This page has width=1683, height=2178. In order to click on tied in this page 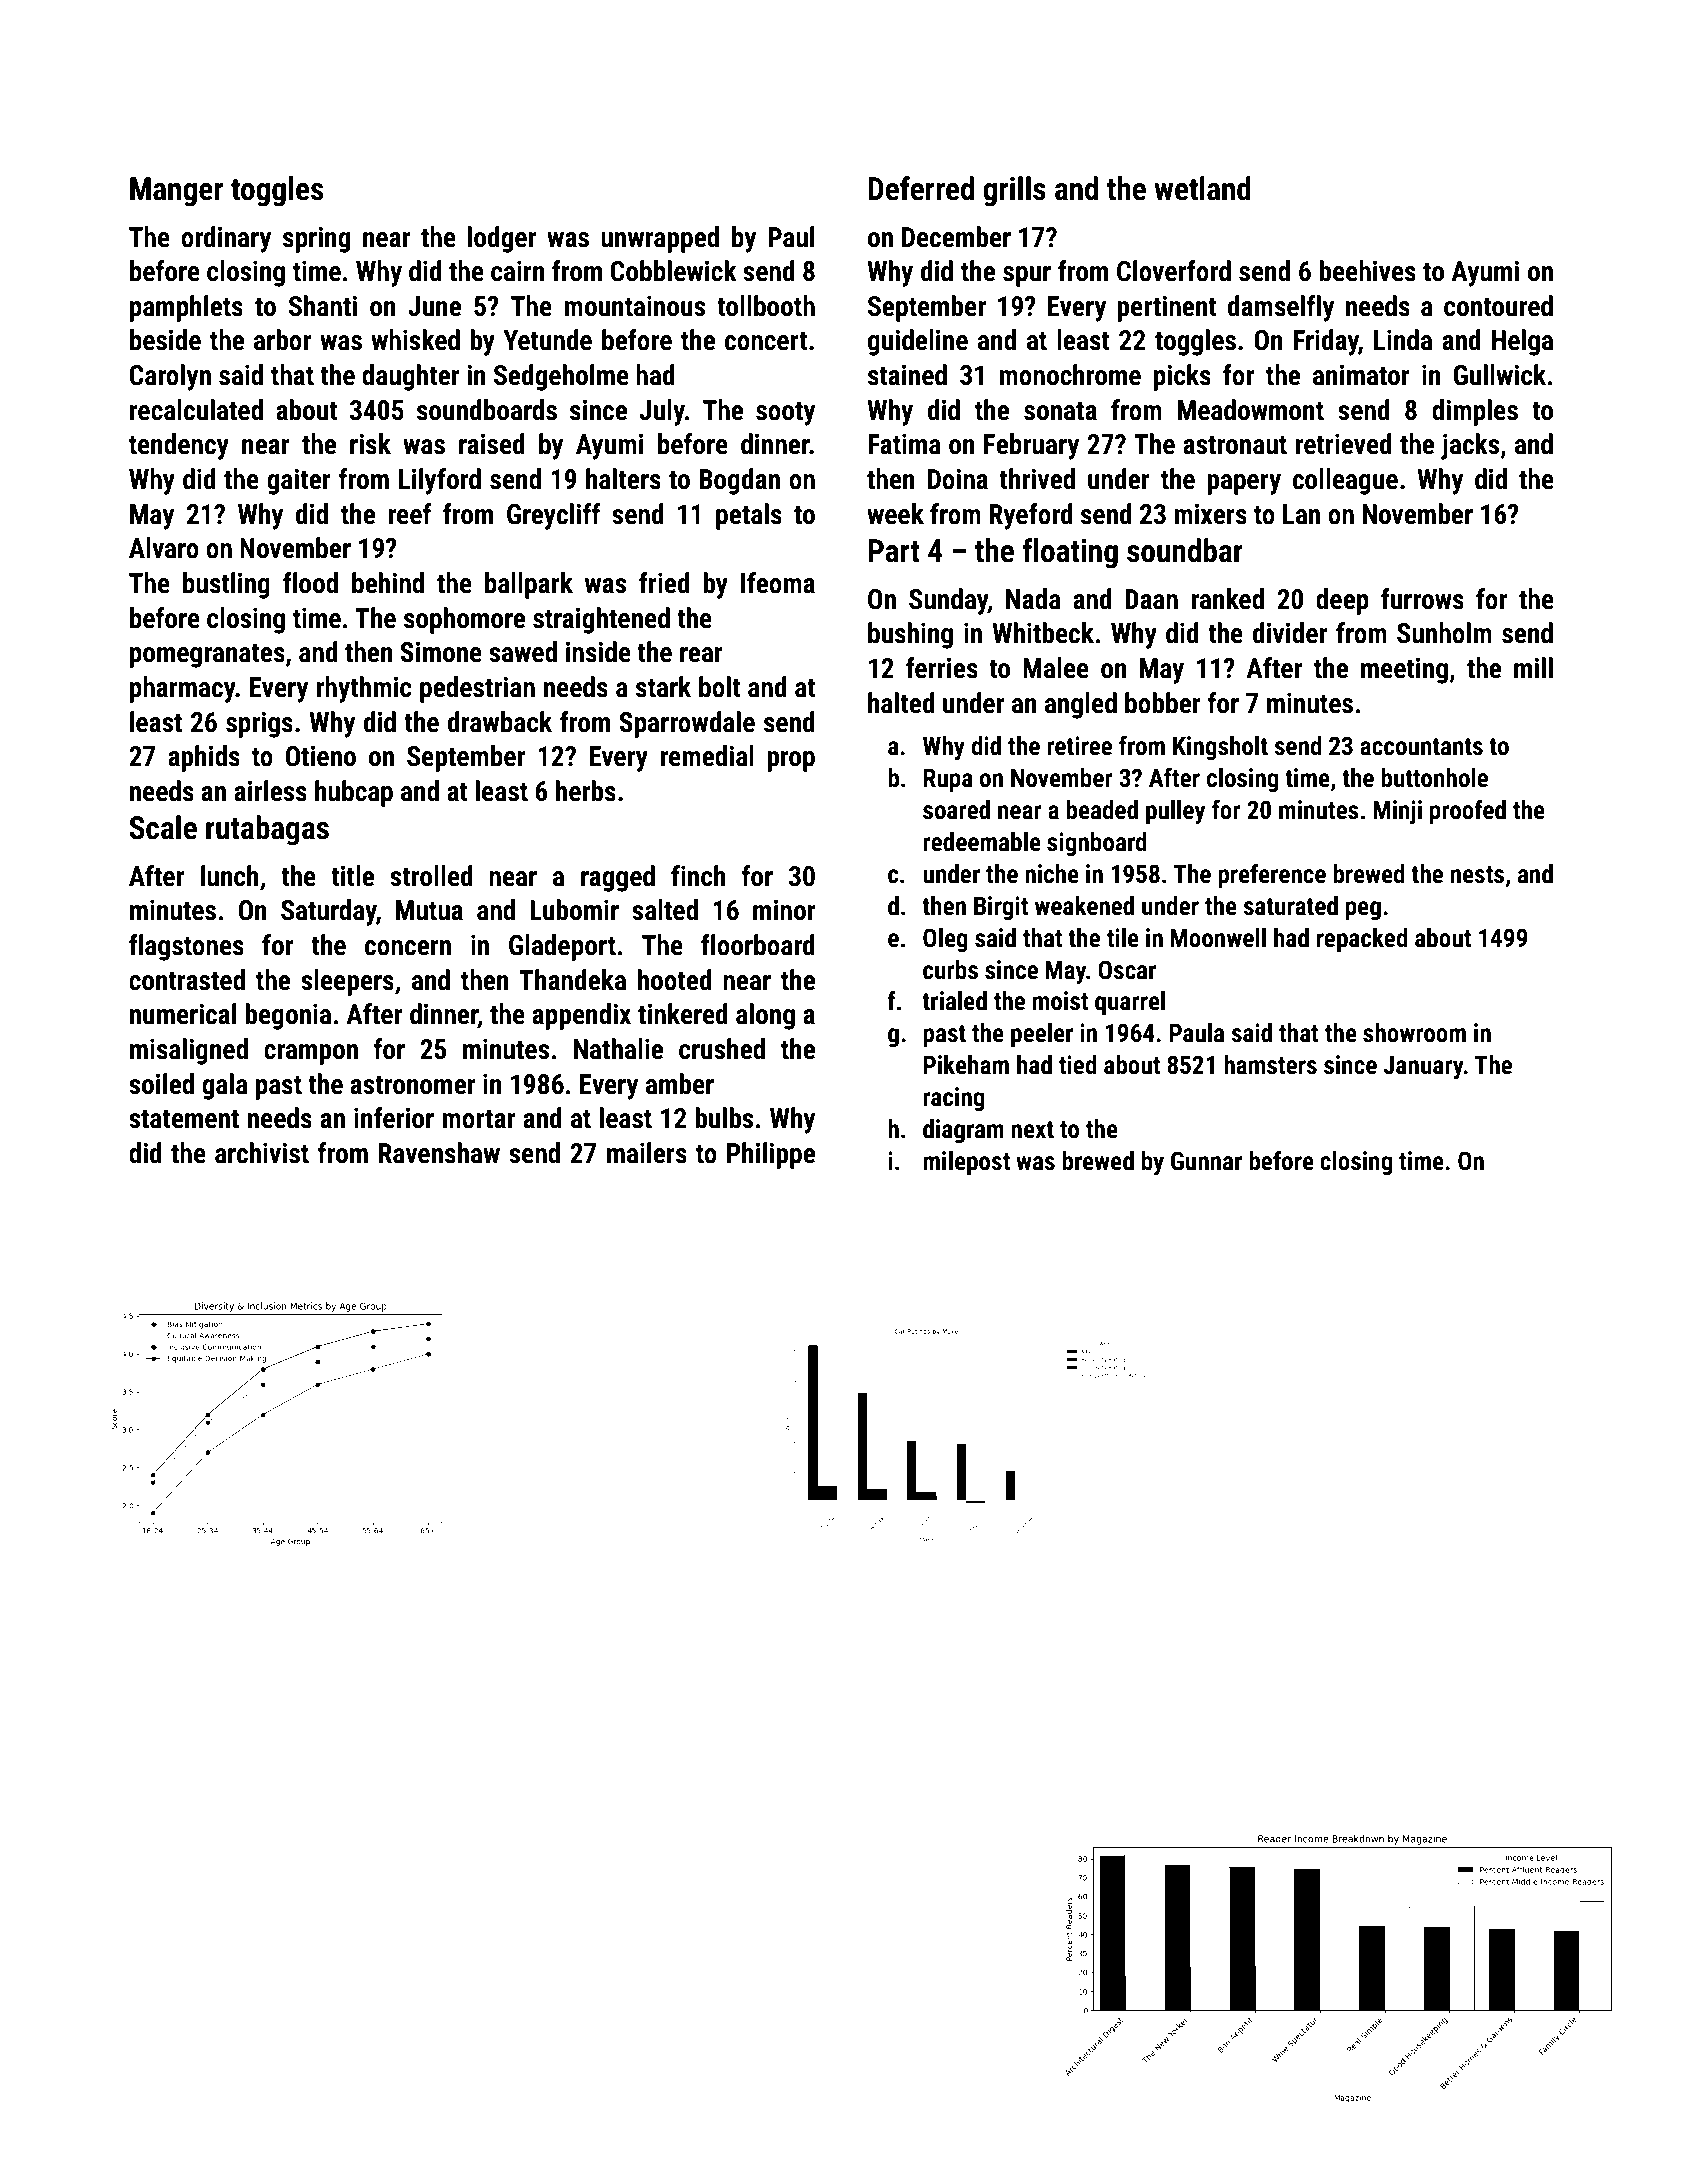, I will do `click(1078, 1065)`.
